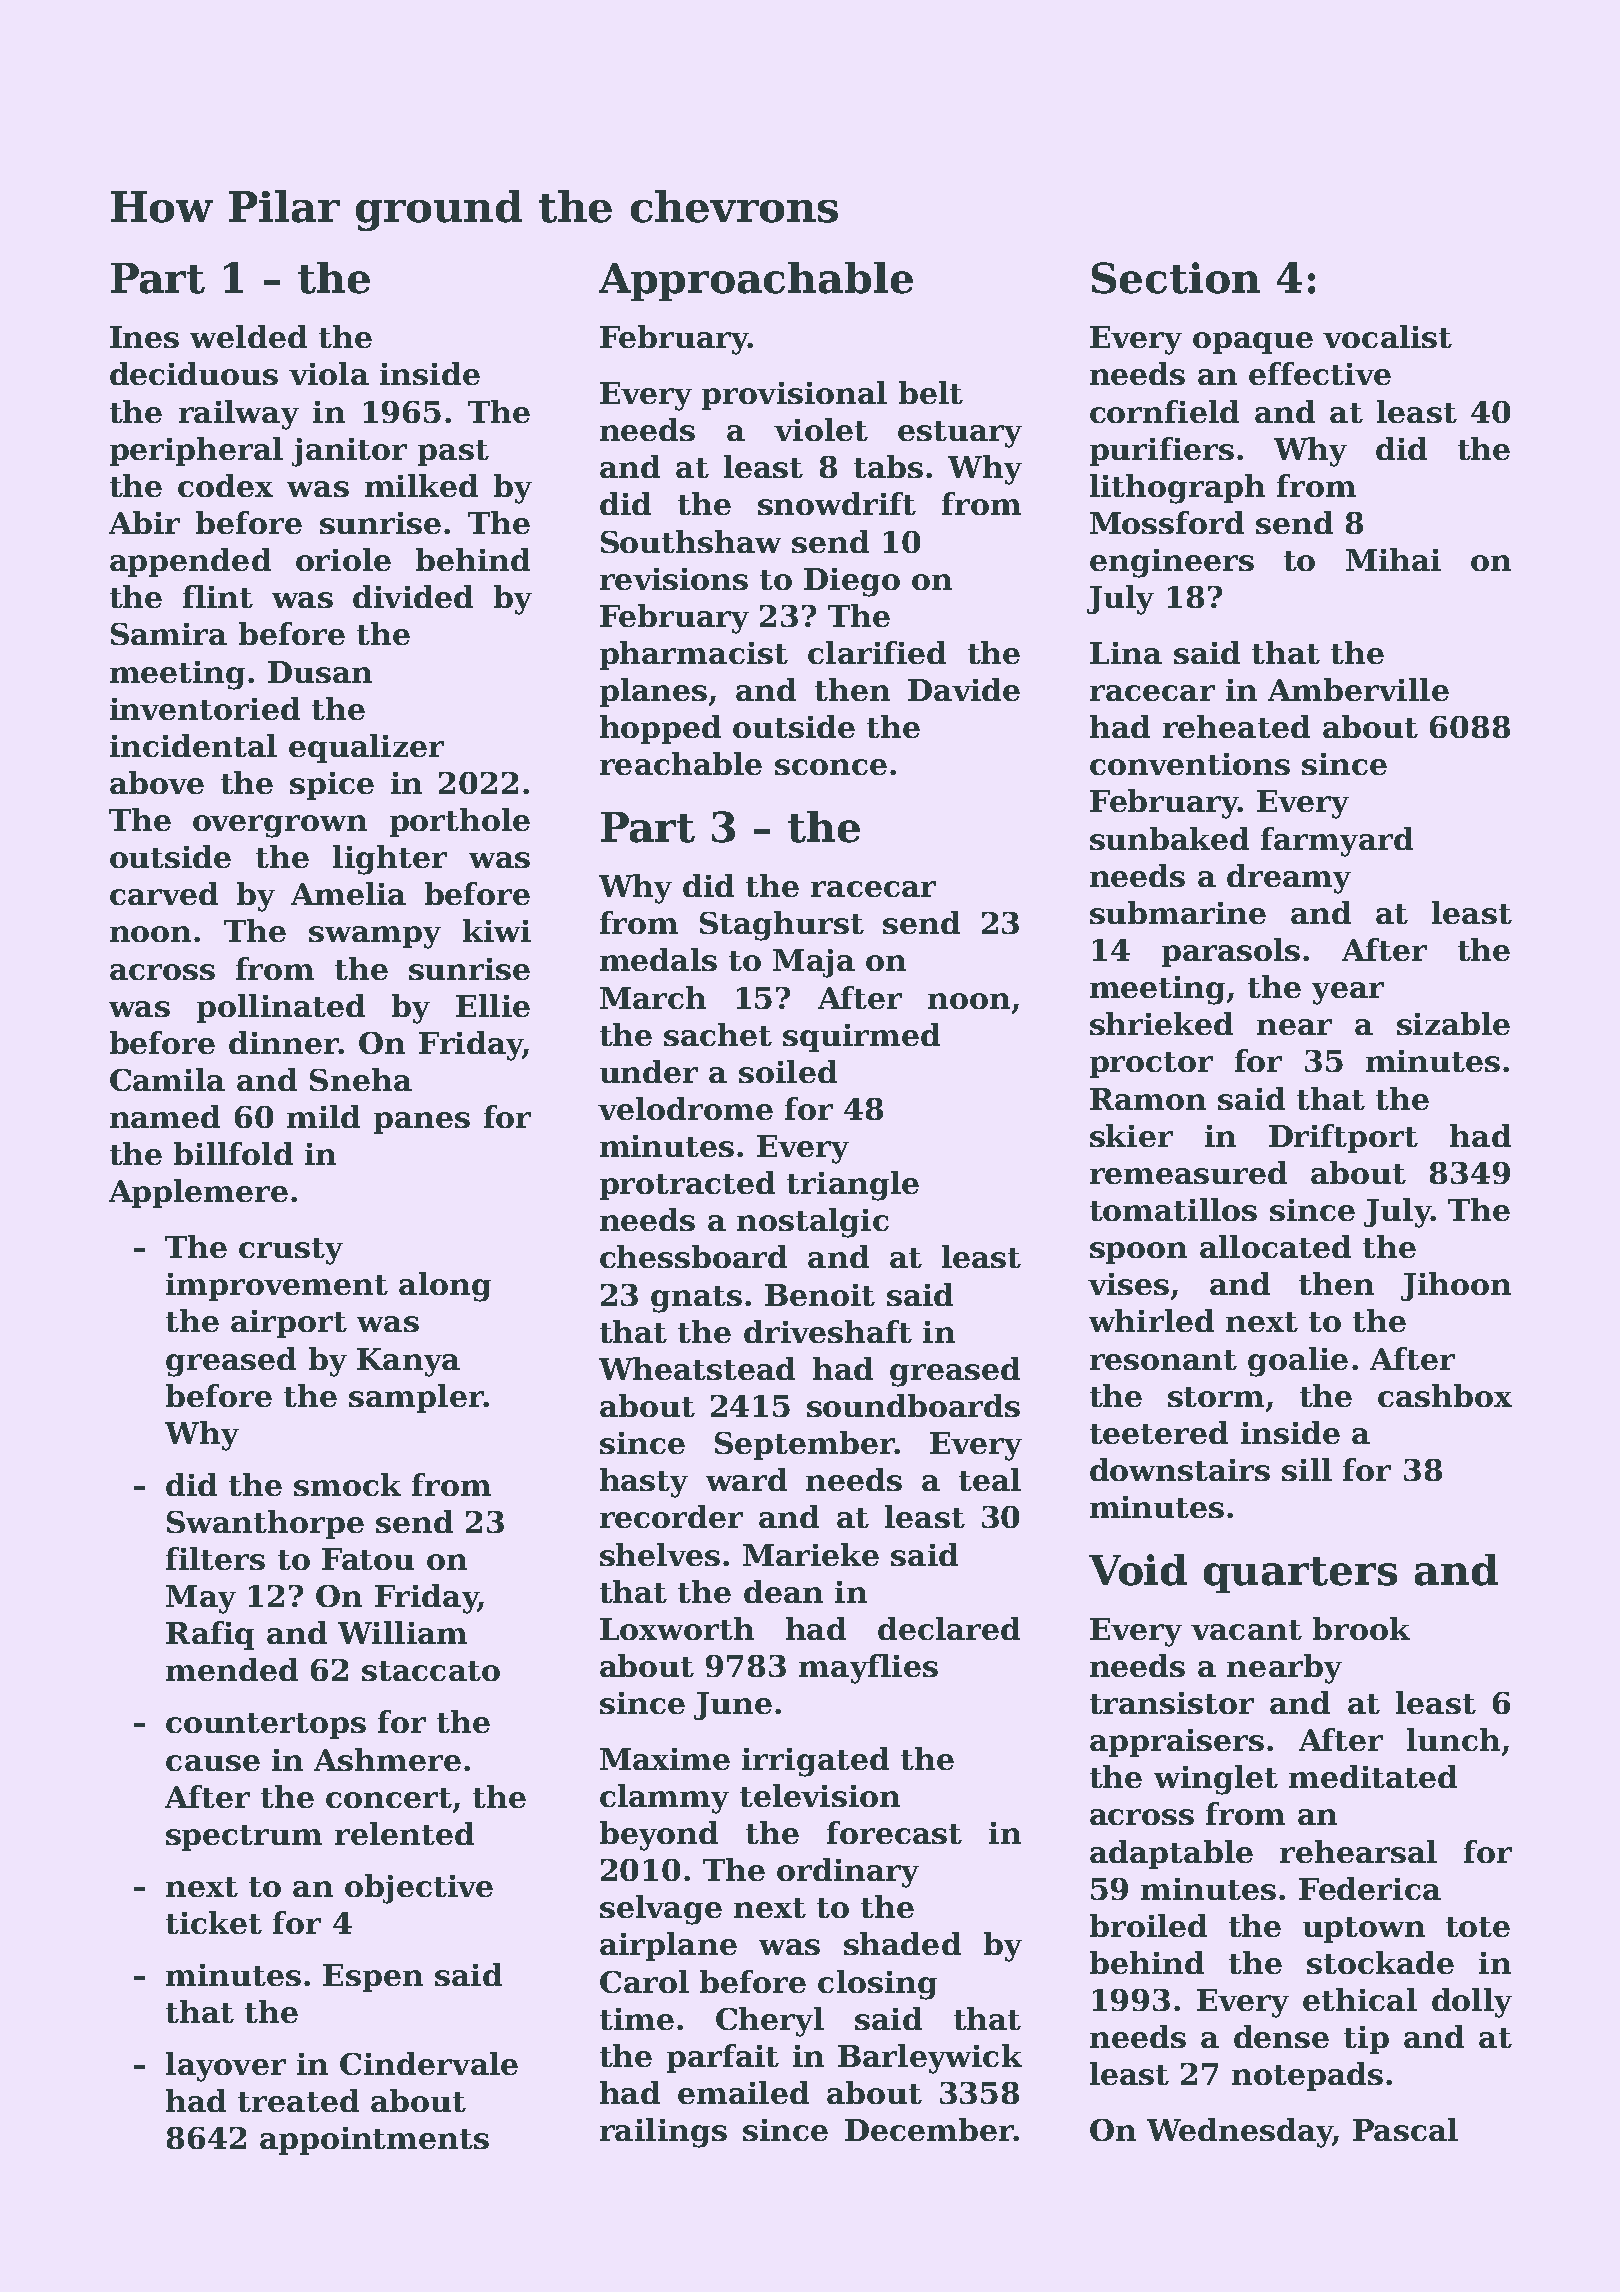 The height and width of the document is (2292, 1620). Describe the element at coordinates (1176, 278) in the document. I see `Section` at that location.
